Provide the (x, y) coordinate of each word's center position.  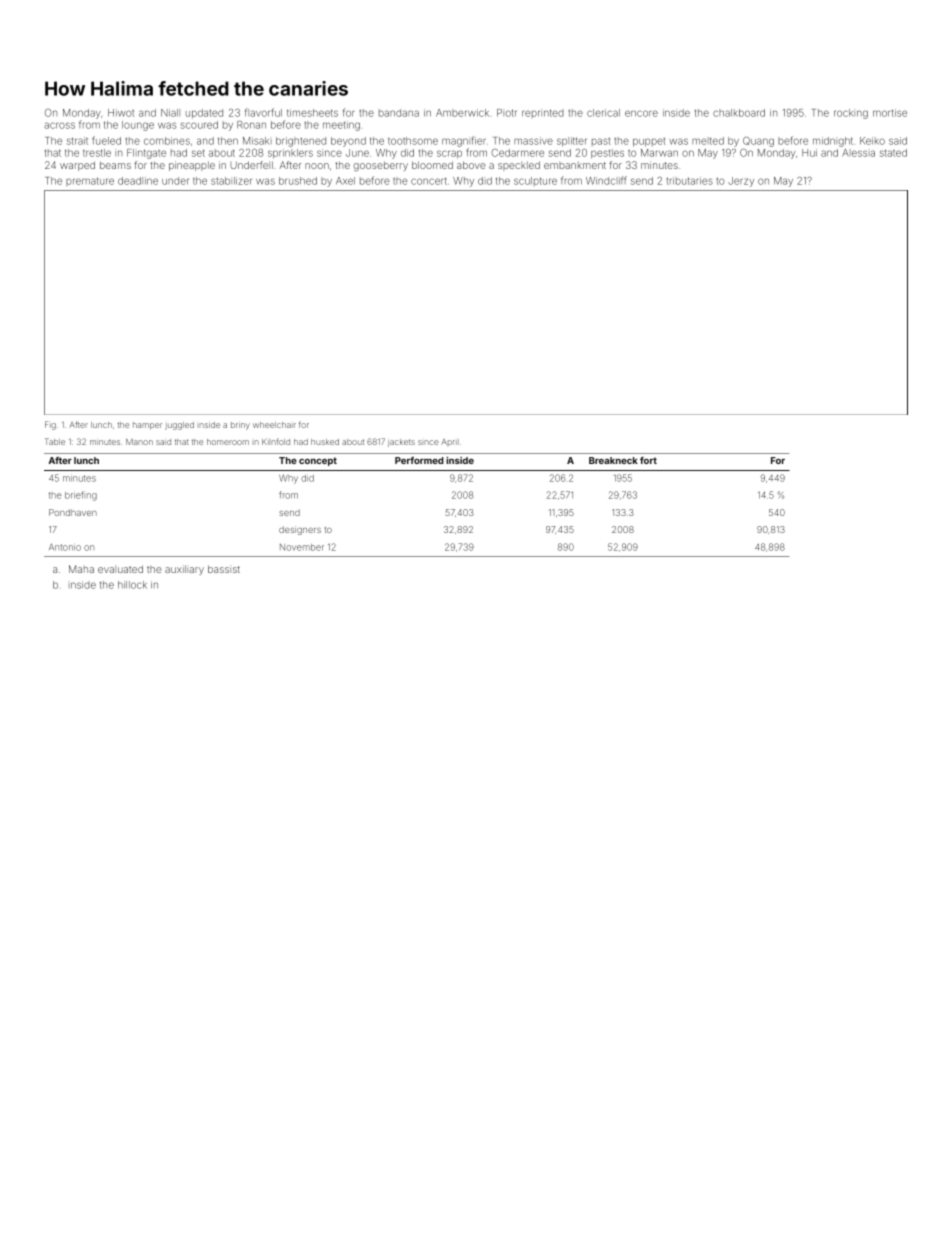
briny (240, 426)
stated (893, 153)
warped (77, 166)
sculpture (535, 181)
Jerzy (741, 182)
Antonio (65, 547)
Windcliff (606, 180)
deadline (138, 181)
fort (648, 460)
